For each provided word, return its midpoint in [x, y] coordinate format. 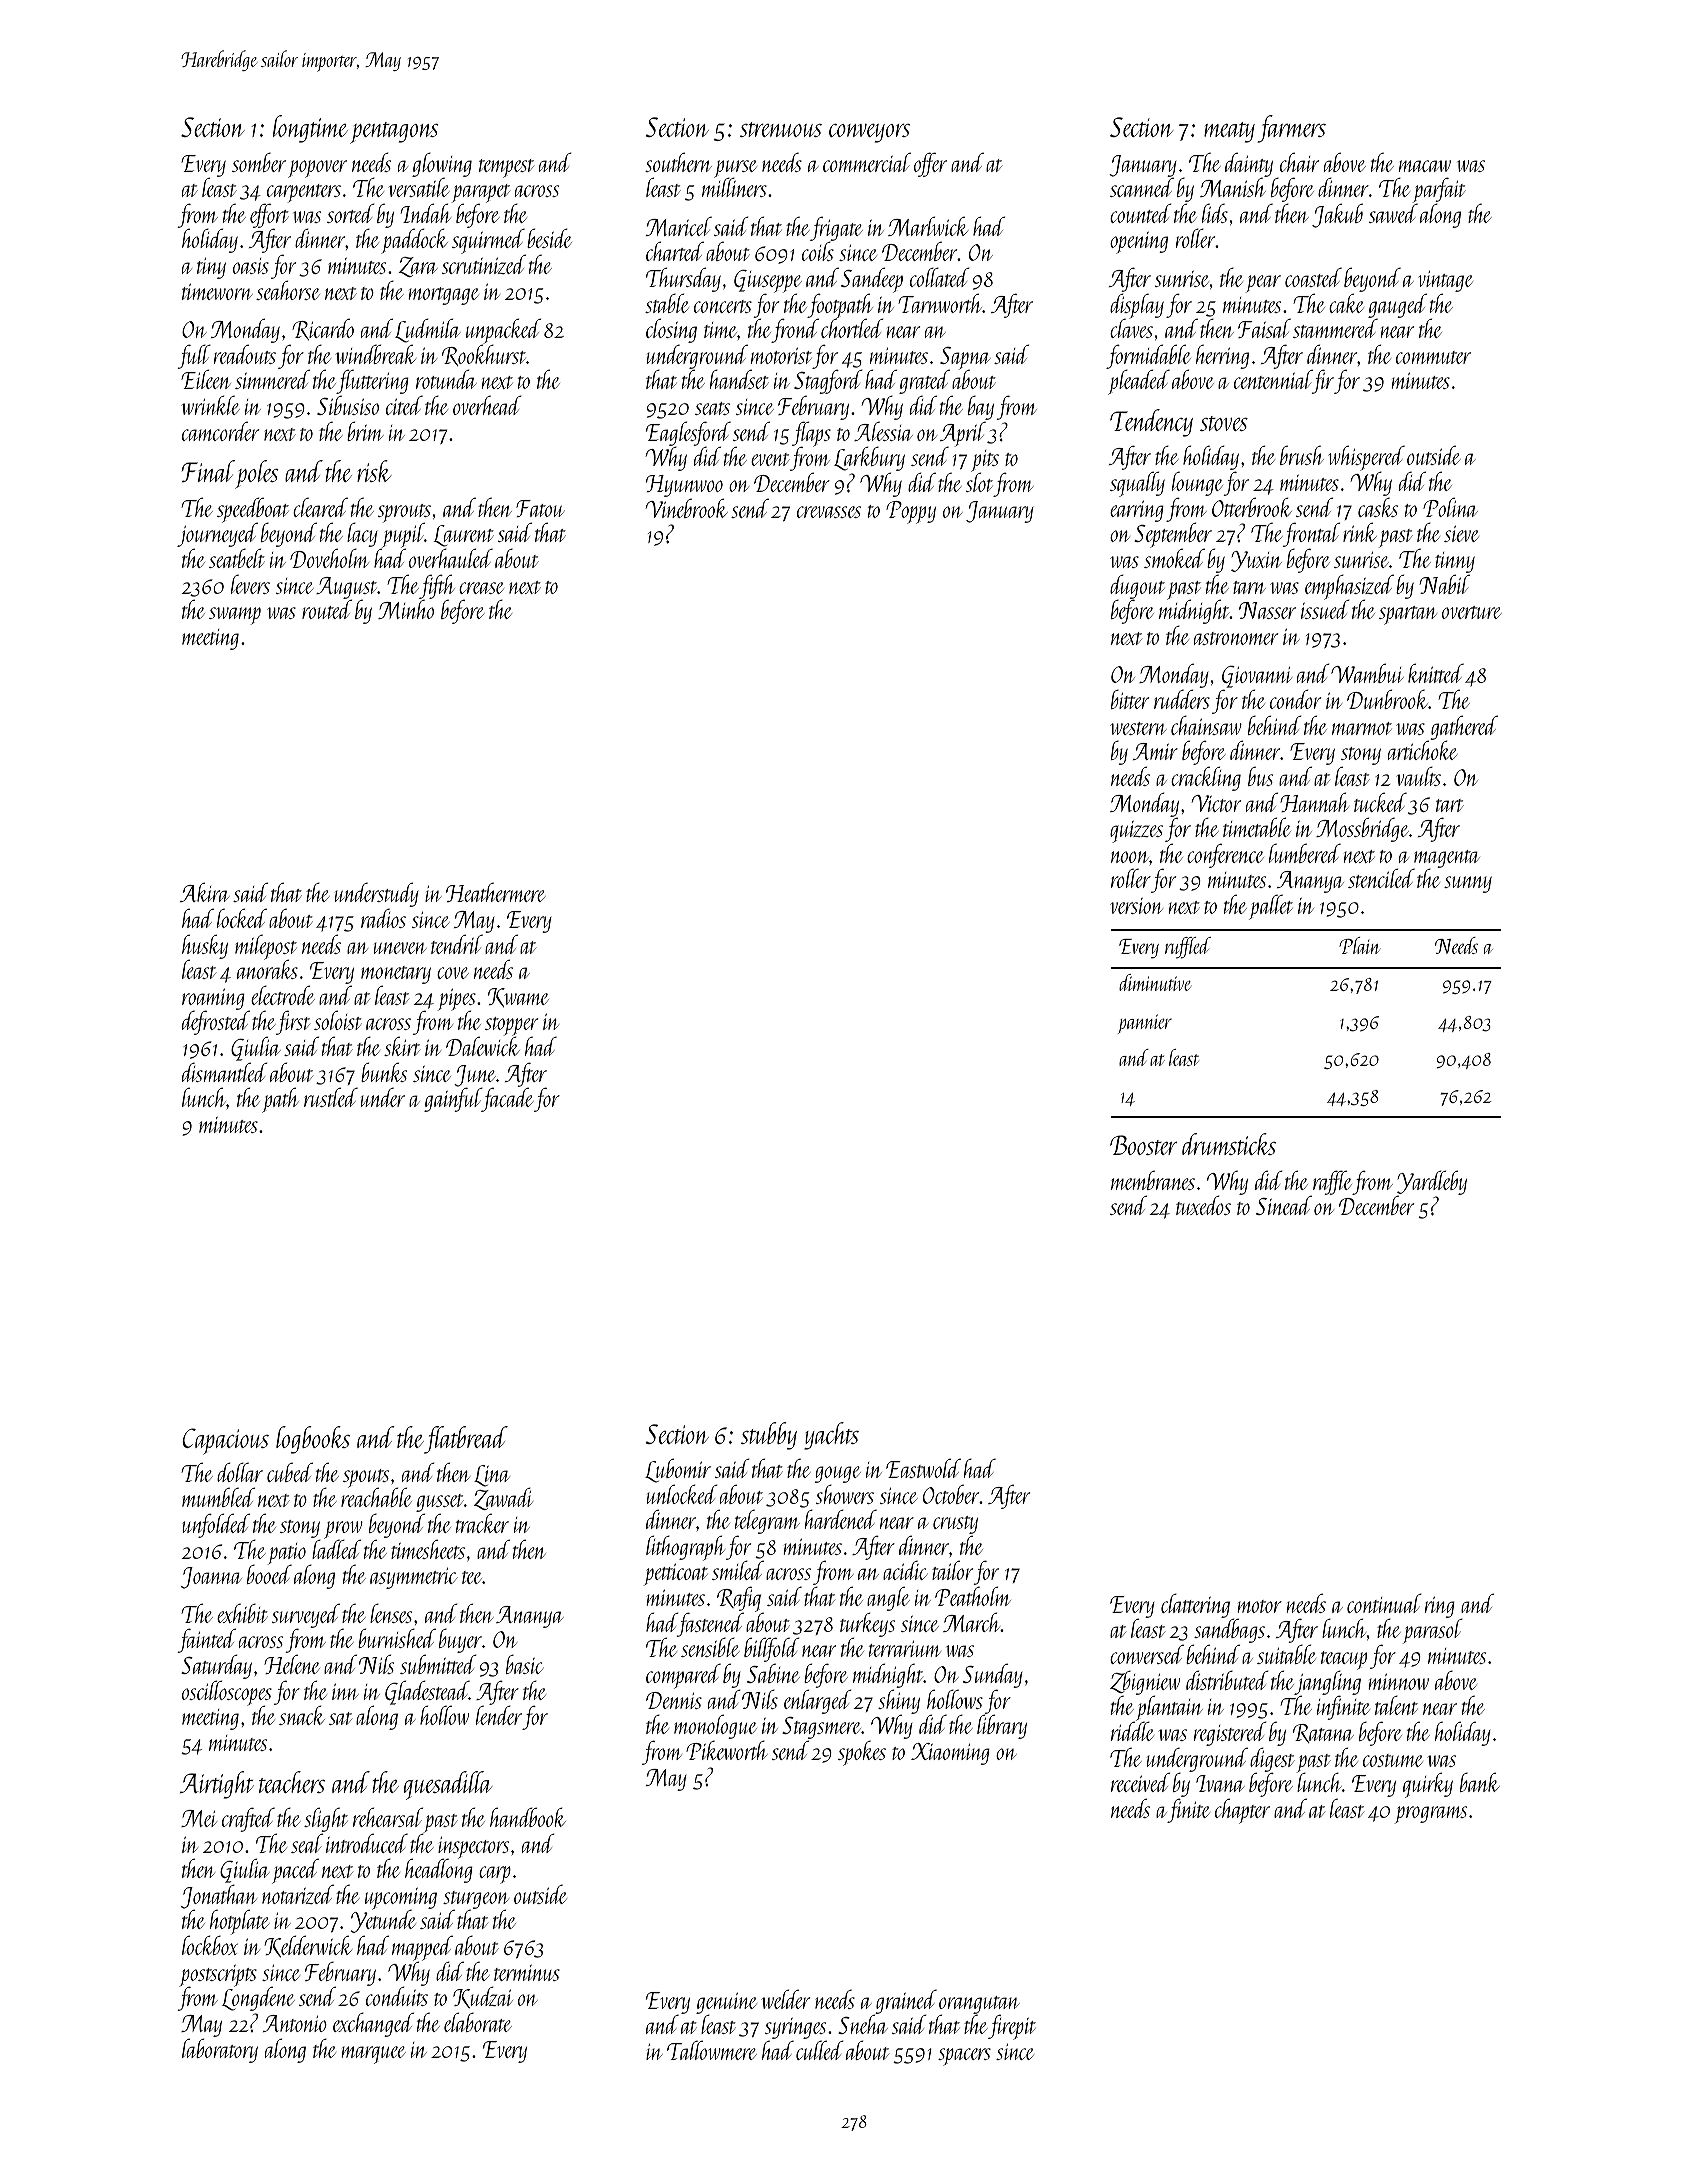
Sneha [863, 2024]
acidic [905, 1570]
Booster [1143, 1145]
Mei [199, 1818]
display [1137, 306]
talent [1396, 1705]
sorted [351, 213]
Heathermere [496, 892]
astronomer [1236, 638]
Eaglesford [688, 434]
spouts [366, 1478]
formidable [1148, 357]
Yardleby [1432, 1183]
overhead [487, 405]
